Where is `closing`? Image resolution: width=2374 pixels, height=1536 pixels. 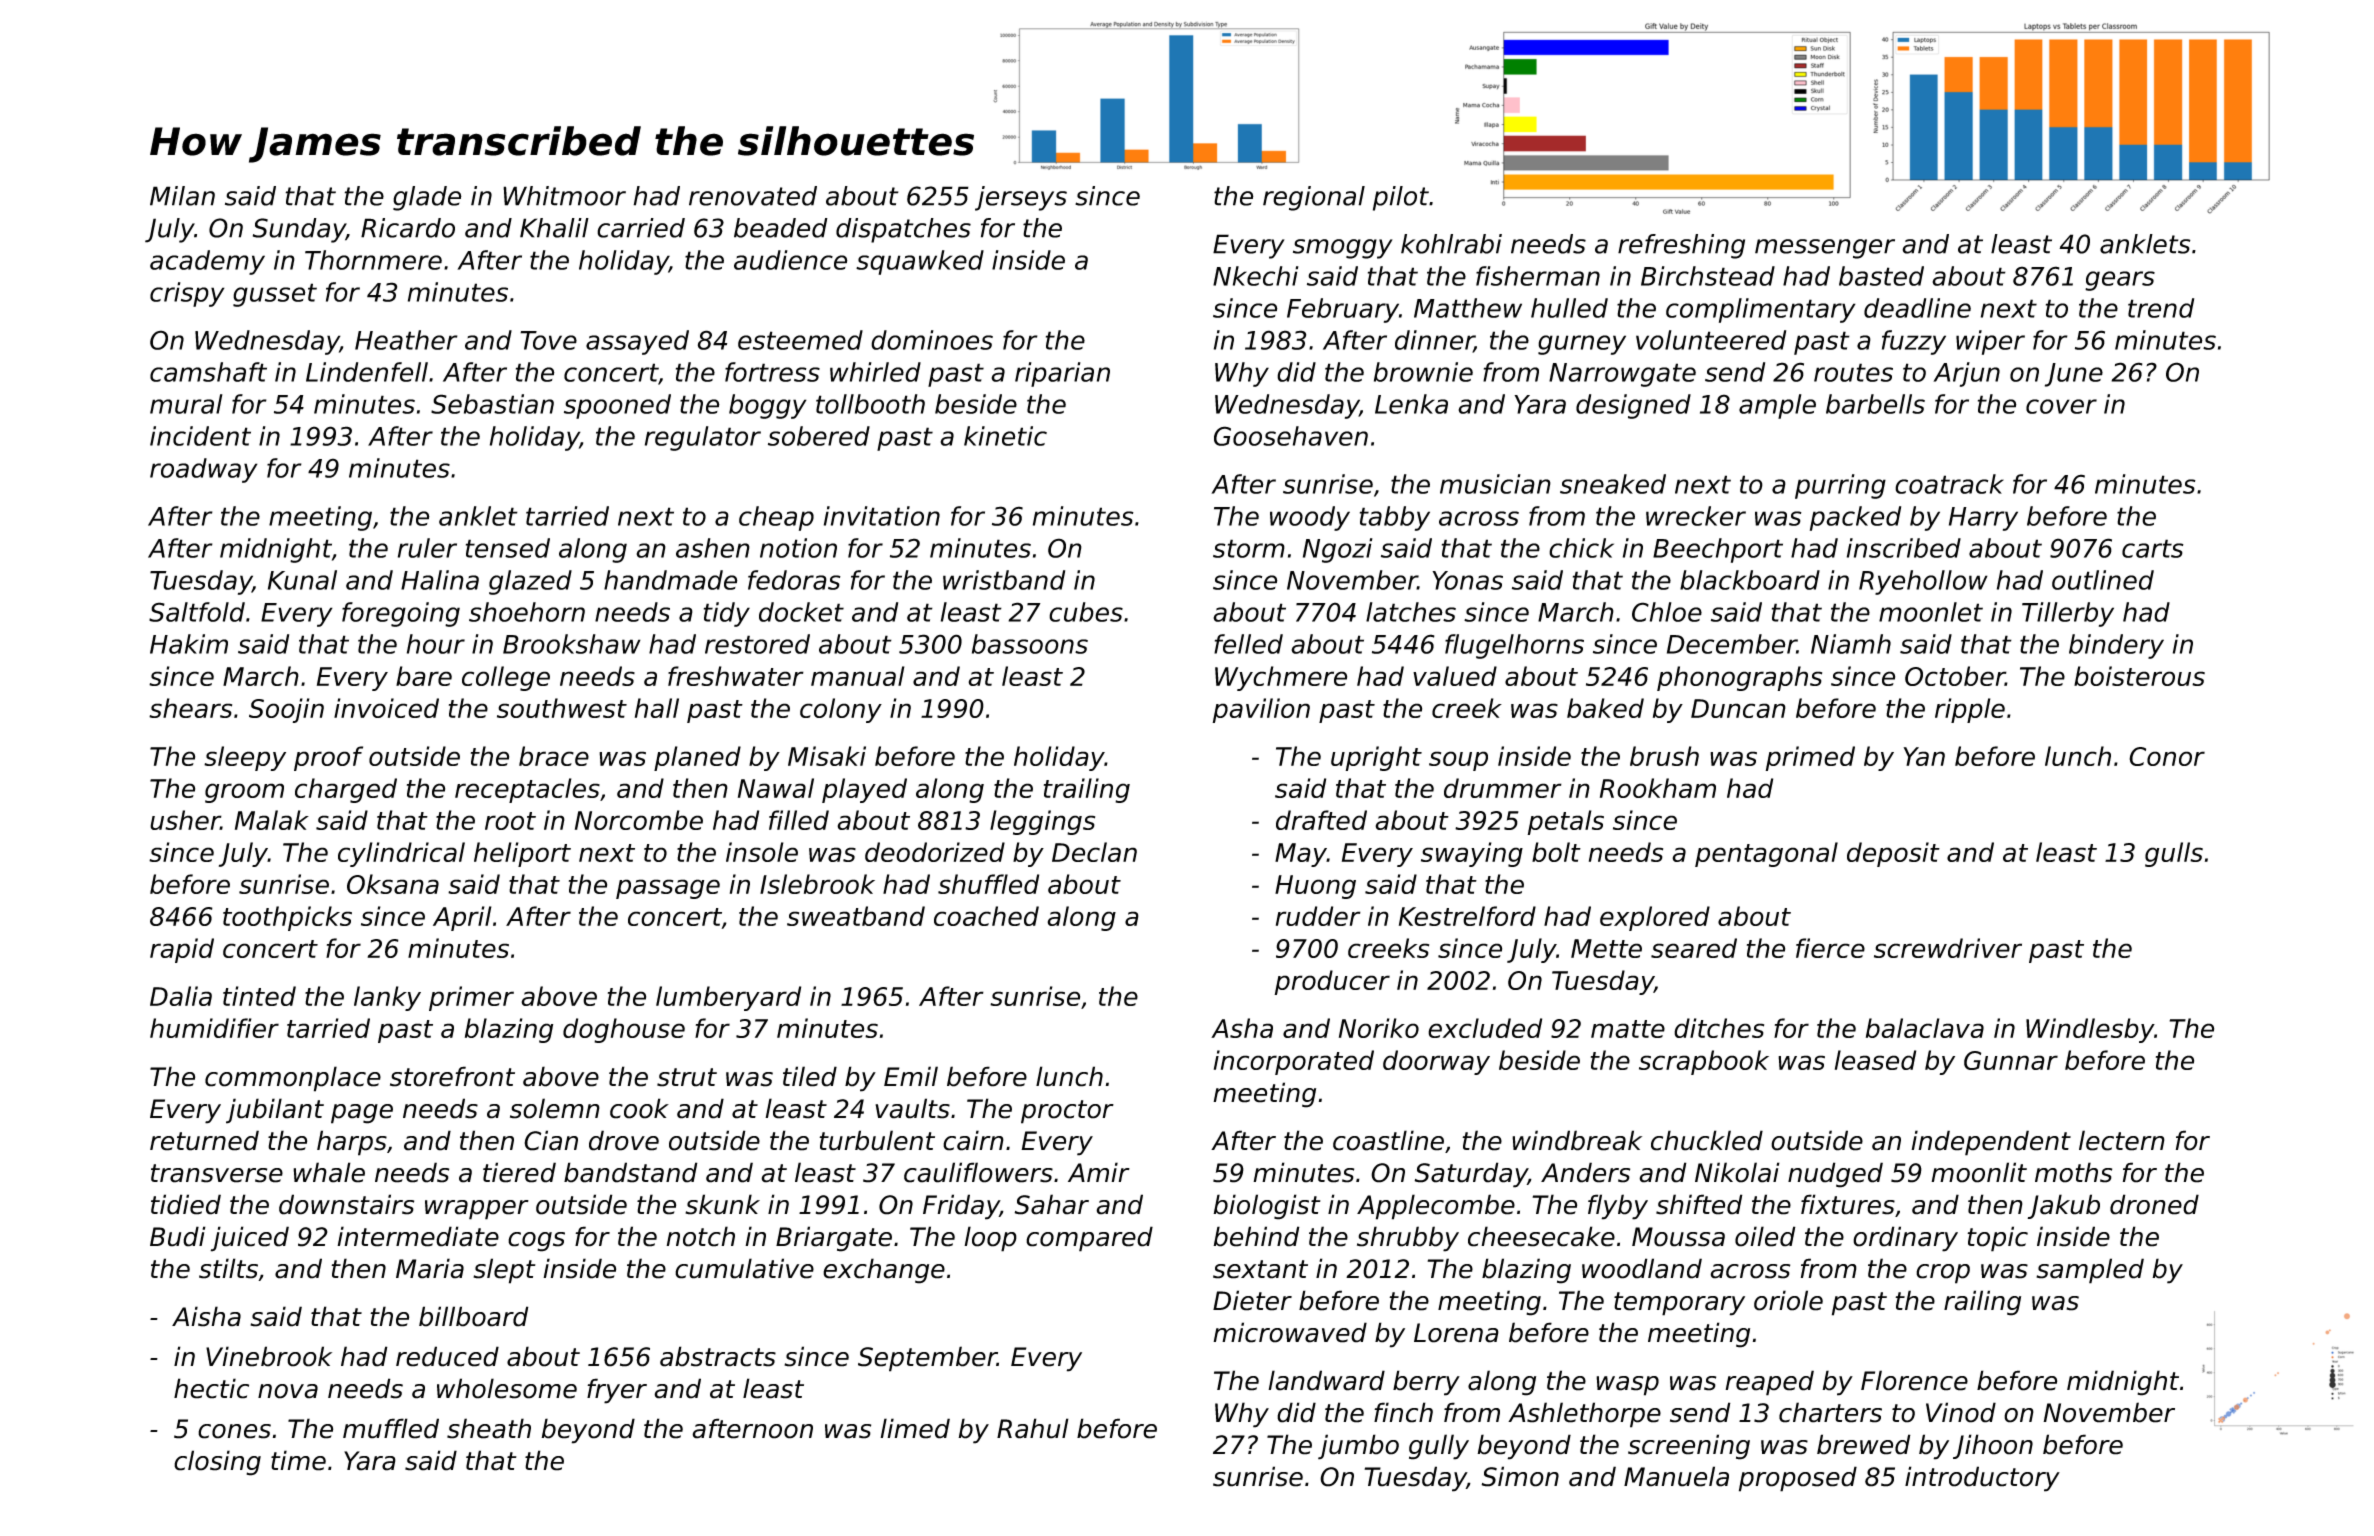 closing is located at coordinates (217, 1463).
